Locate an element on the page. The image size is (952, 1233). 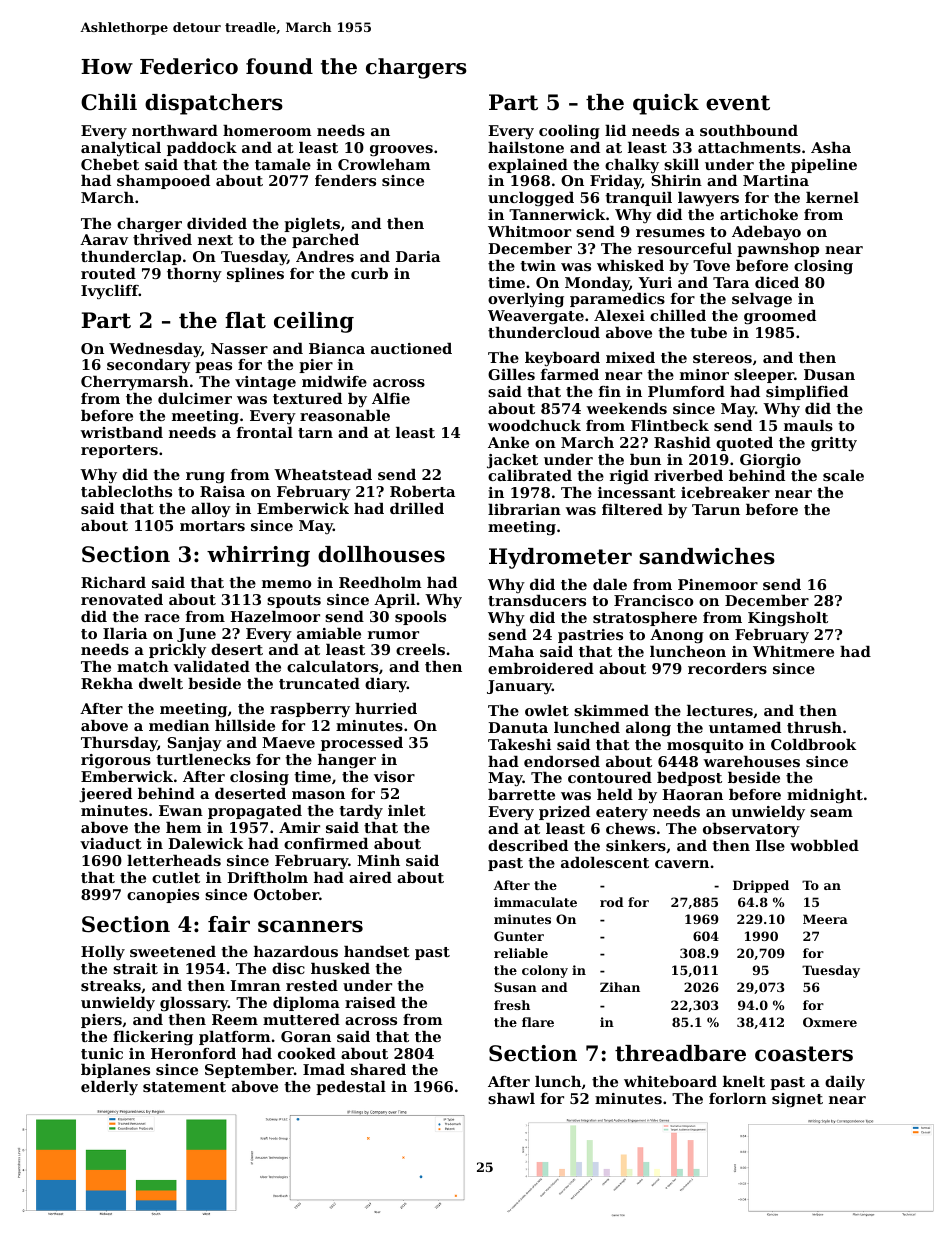
dollhouses is located at coordinates (381, 554).
